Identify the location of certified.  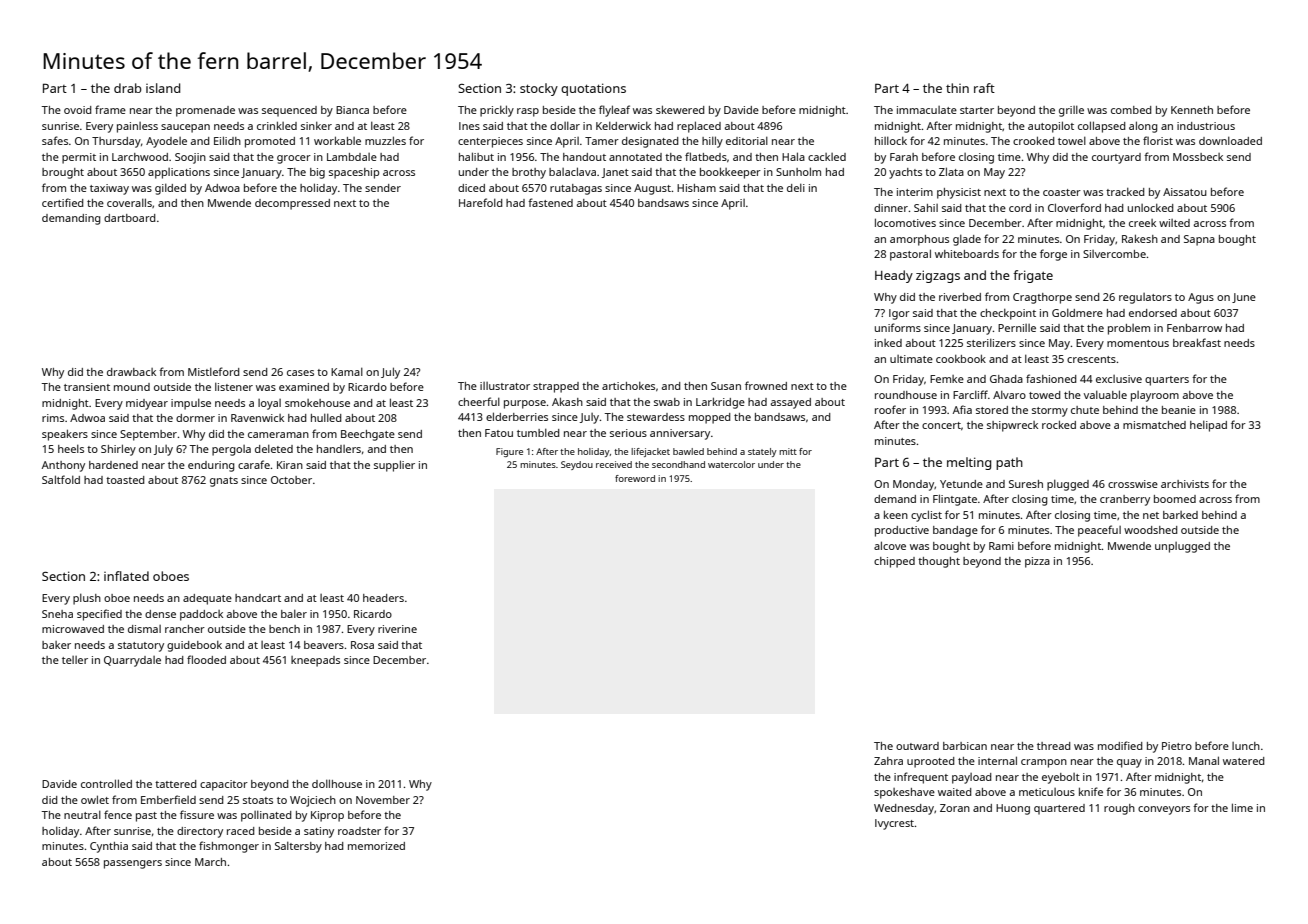
(63, 202).
